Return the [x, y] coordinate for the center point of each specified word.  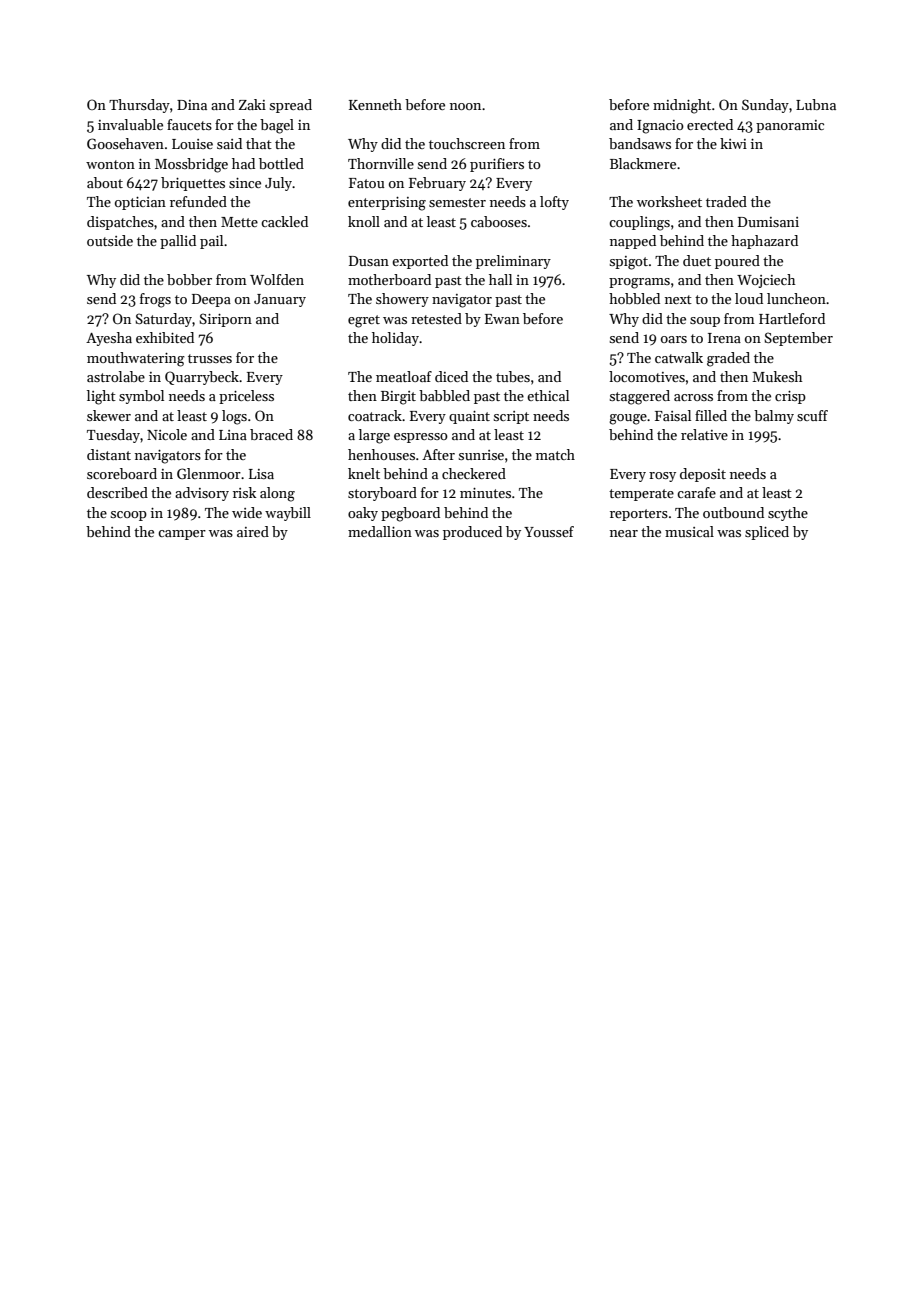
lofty [554, 203]
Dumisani [768, 222]
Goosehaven [125, 143]
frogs [155, 300]
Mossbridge [191, 165]
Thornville [381, 163]
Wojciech [766, 281]
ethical [548, 395]
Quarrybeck [202, 378]
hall [500, 279]
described [117, 492]
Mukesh [778, 376]
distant [109, 454]
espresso [421, 438]
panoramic [790, 126]
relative [704, 434]
